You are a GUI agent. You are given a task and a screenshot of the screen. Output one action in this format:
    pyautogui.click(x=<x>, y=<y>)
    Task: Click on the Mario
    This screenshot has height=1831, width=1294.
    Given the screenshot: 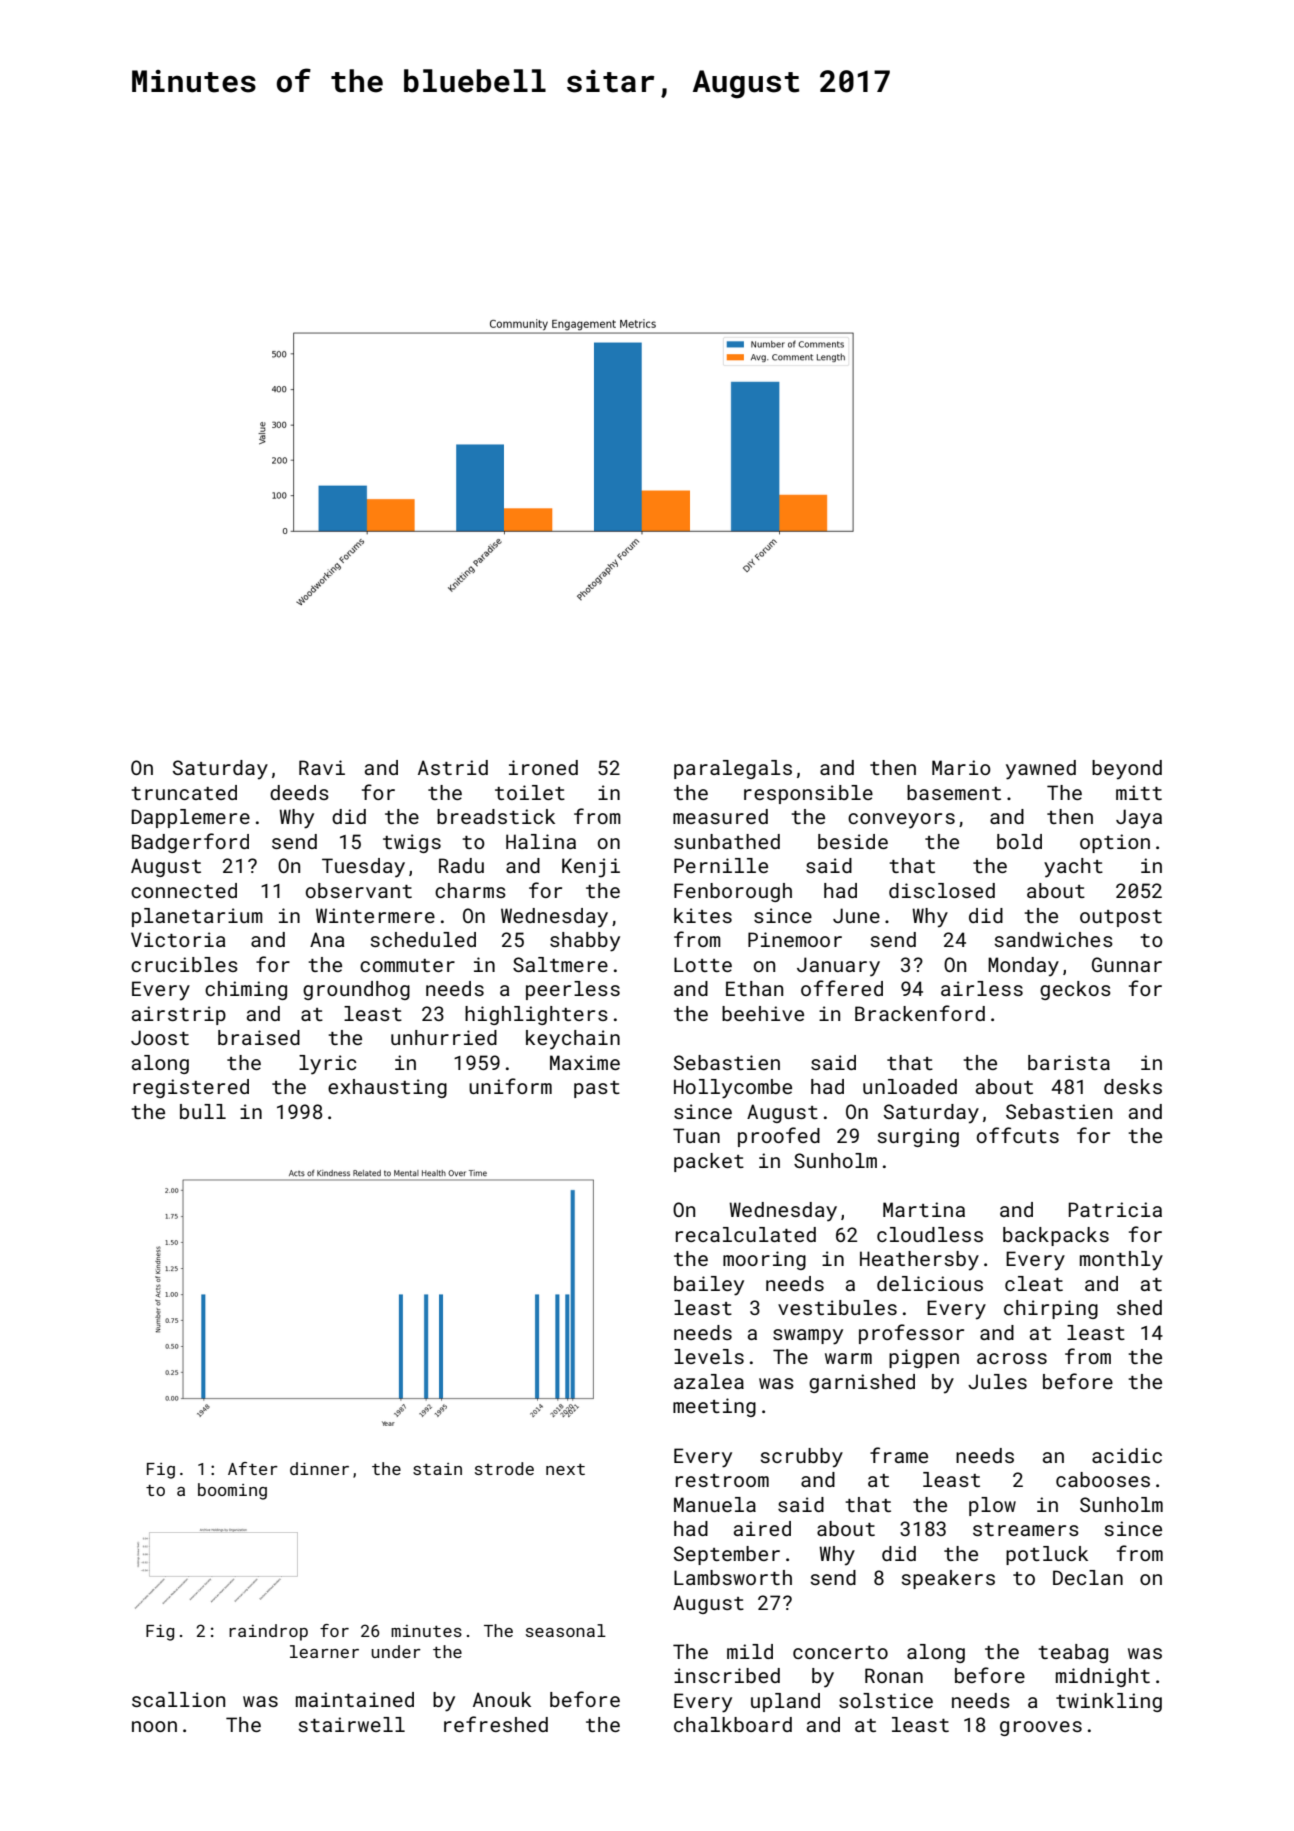 What is the action you would take?
    pyautogui.click(x=961, y=767)
